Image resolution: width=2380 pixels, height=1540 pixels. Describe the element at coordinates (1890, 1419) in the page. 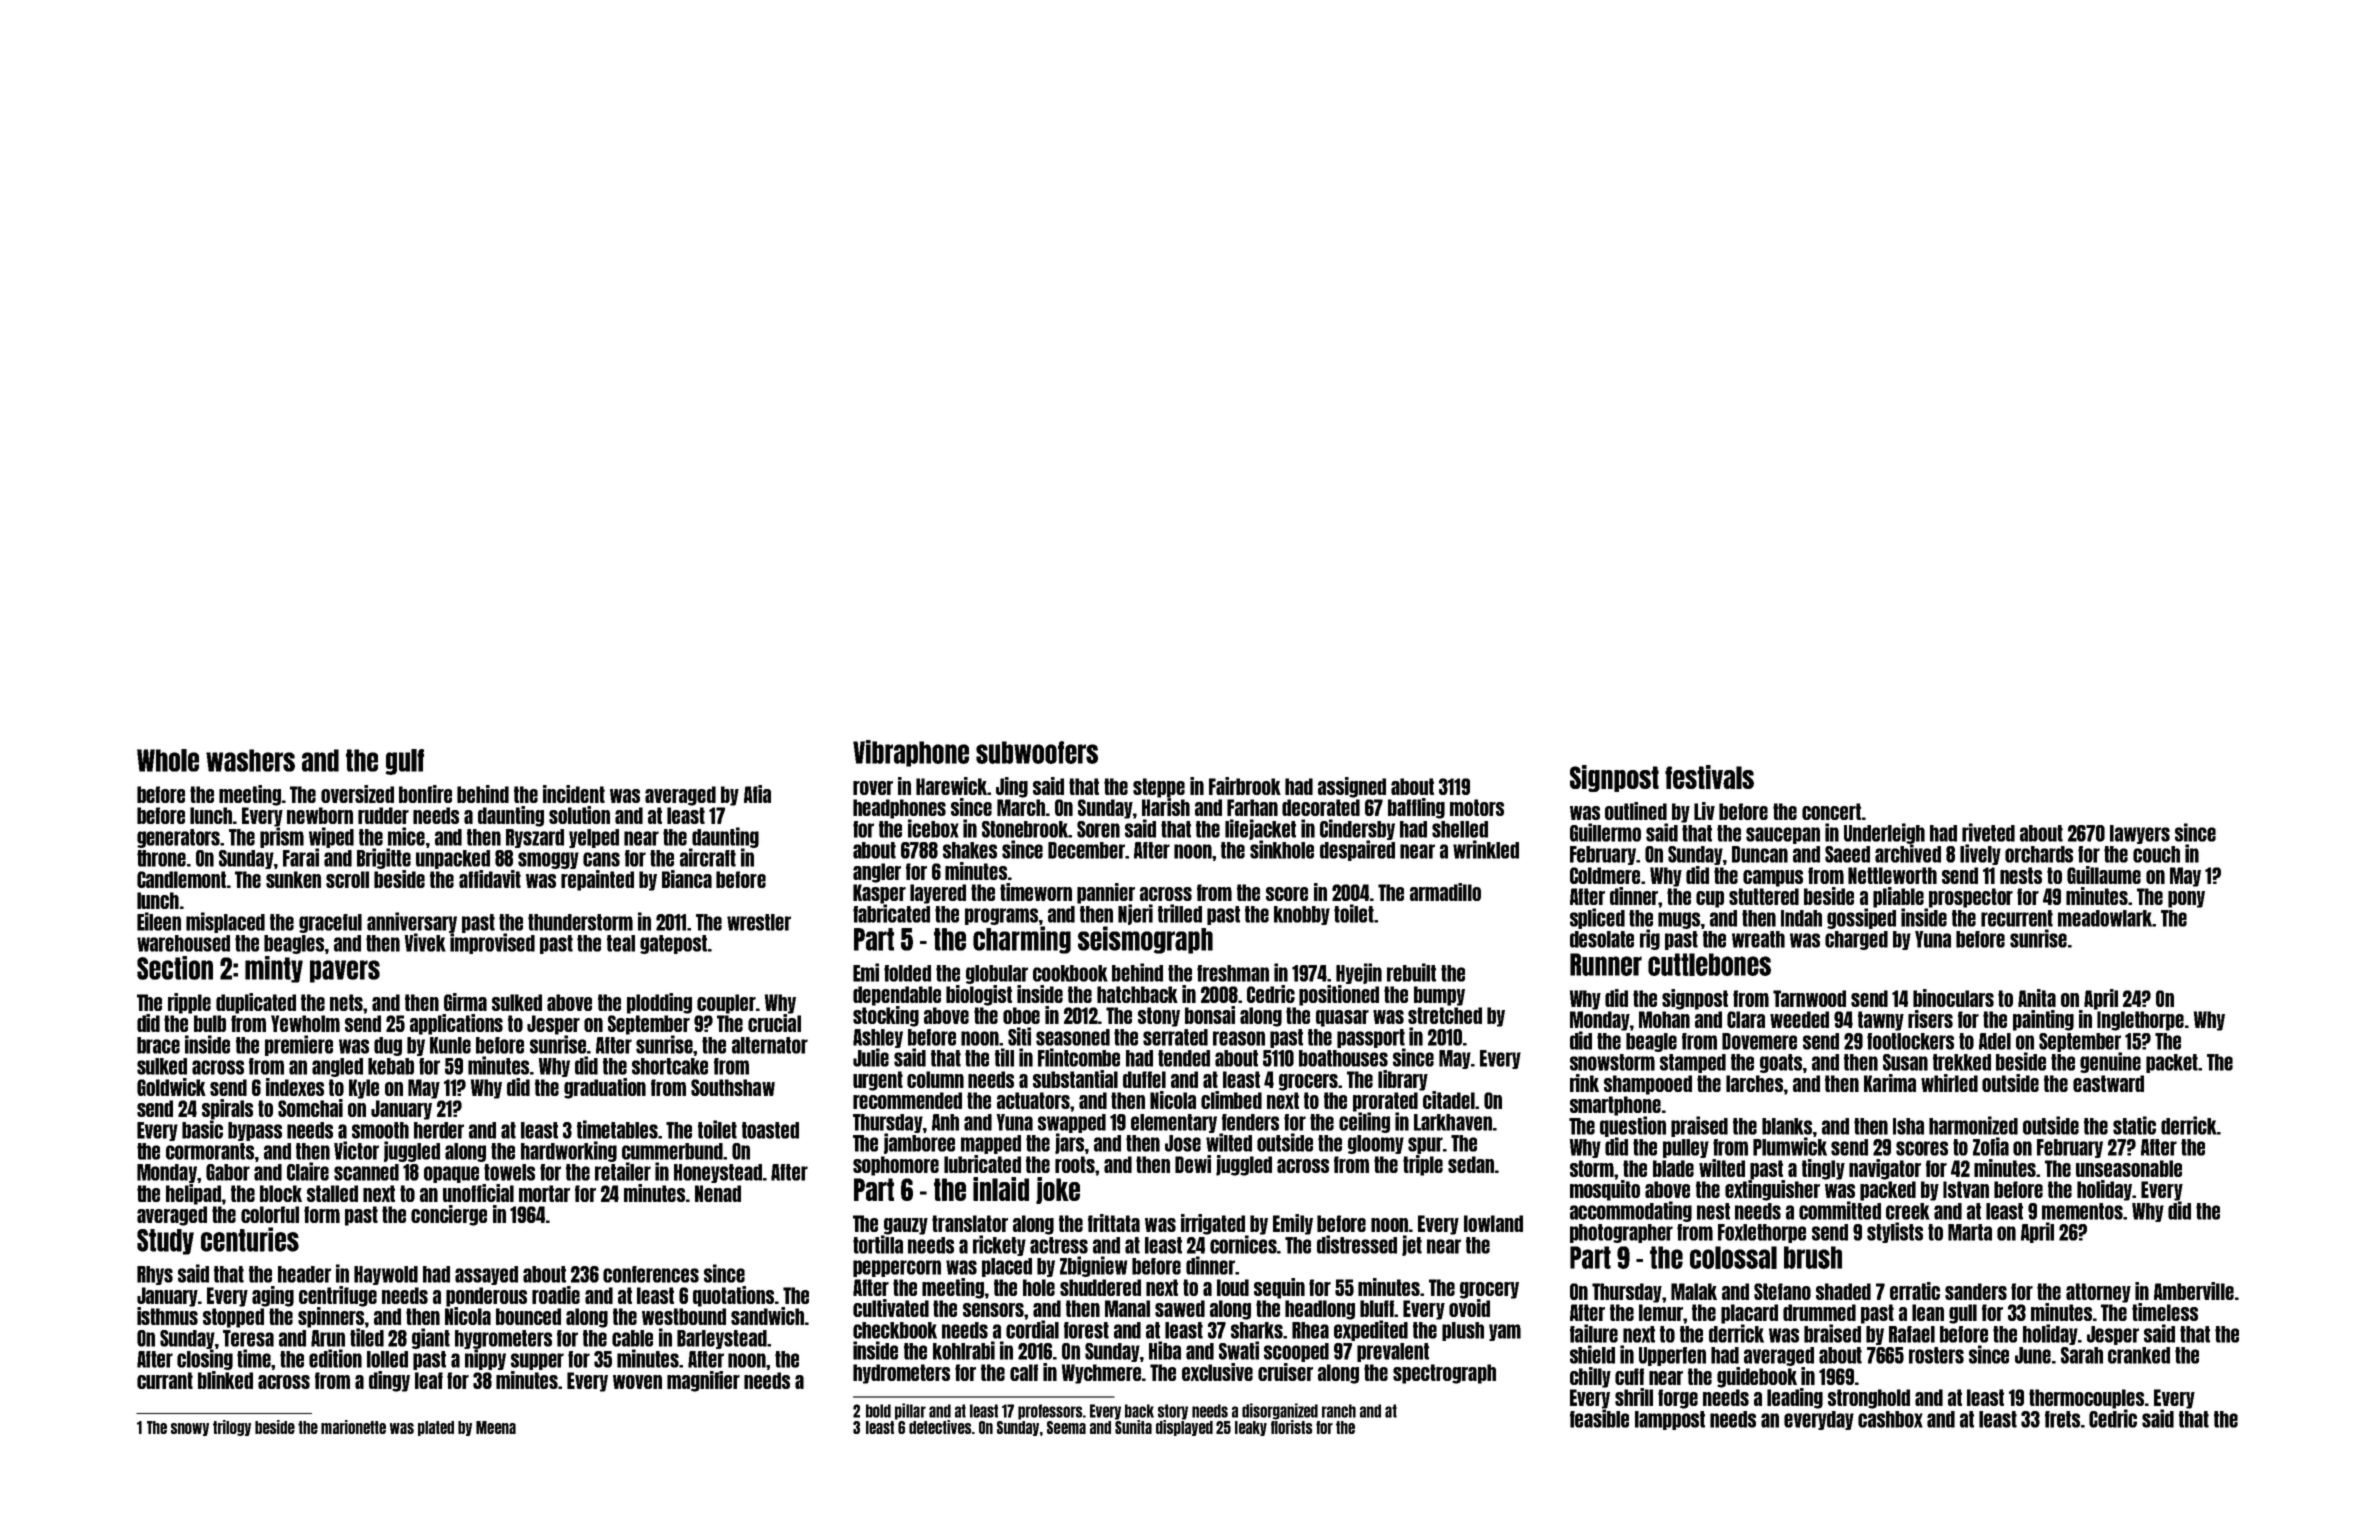

I see `cashbox` at that location.
